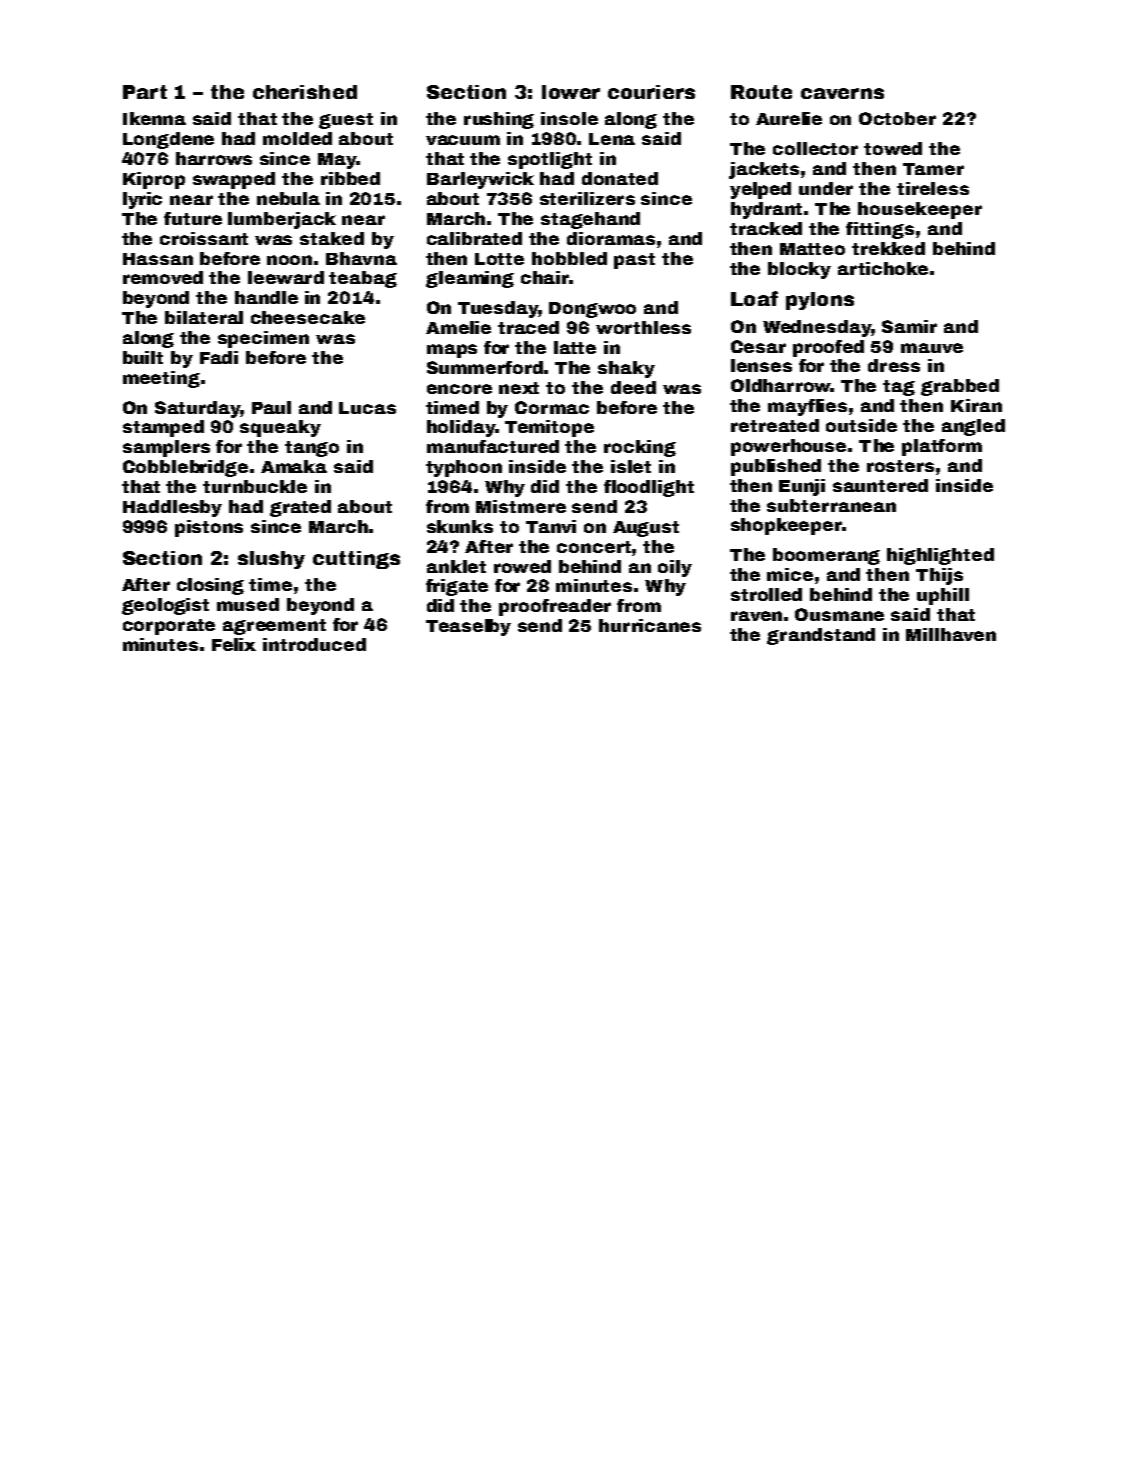 The height and width of the screenshot is (1466, 1133). I want to click on Eunji, so click(802, 487).
